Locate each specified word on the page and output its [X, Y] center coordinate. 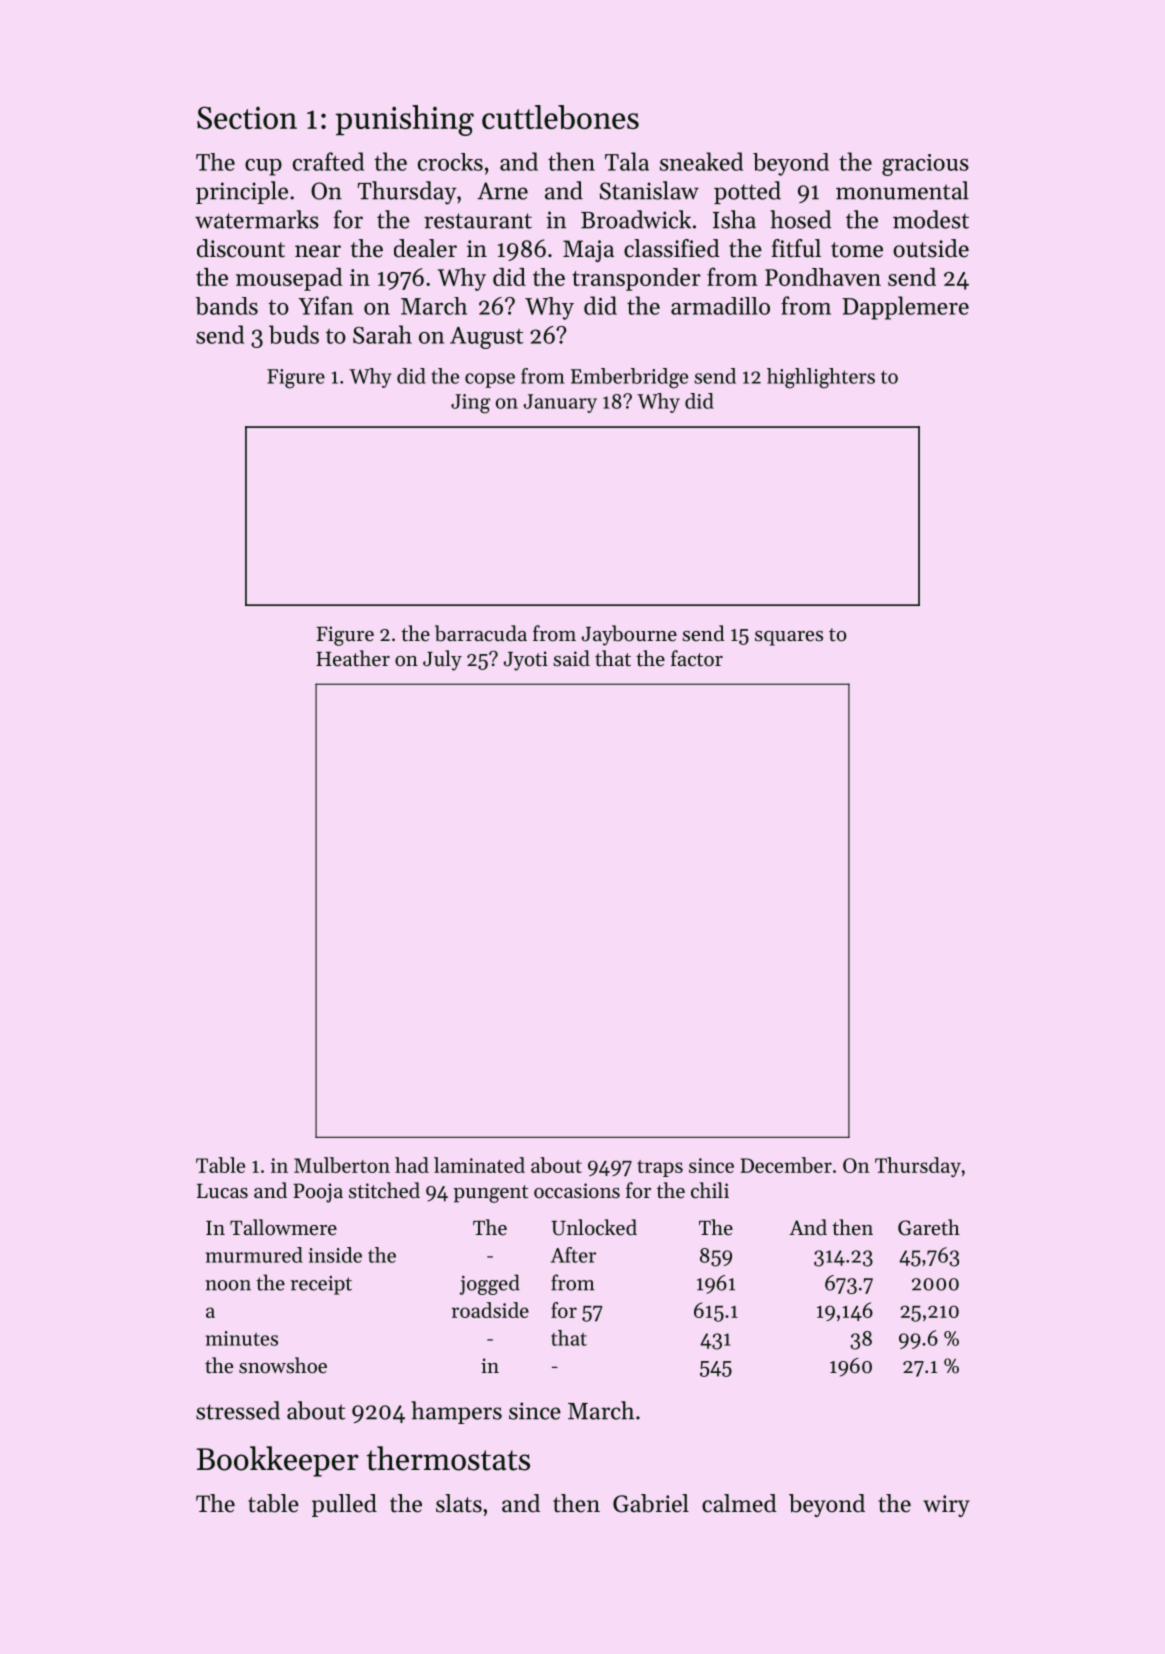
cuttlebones [560, 117]
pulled [344, 1505]
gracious [925, 165]
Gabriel [651, 1503]
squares [789, 638]
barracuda [481, 633]
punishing [404, 120]
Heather [353, 658]
